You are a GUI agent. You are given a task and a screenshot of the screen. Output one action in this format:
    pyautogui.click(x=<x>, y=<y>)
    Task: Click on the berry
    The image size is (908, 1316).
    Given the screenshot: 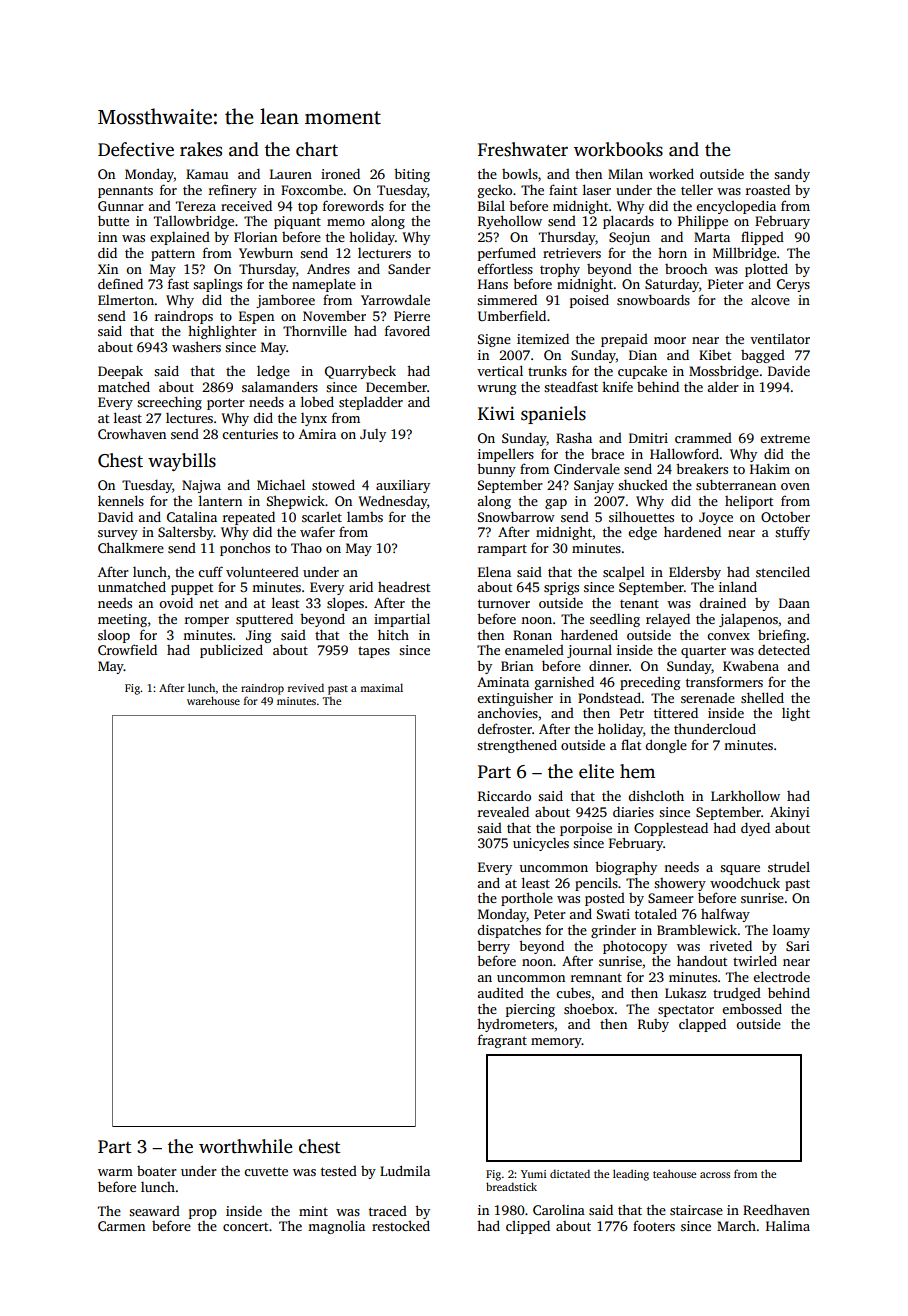 What is the action you would take?
    pyautogui.click(x=493, y=947)
